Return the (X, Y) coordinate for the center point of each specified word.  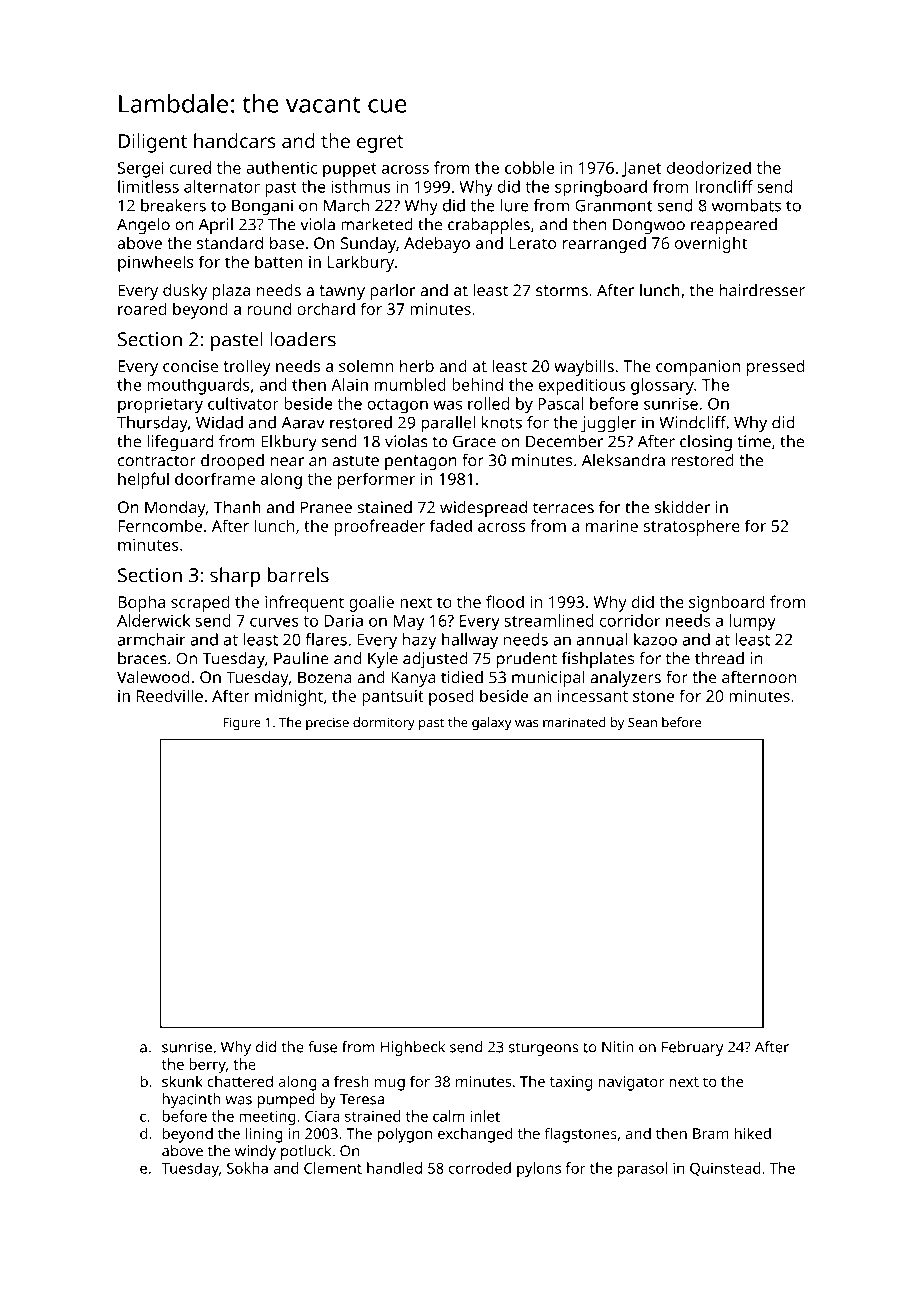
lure (515, 205)
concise (190, 366)
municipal (548, 679)
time (754, 441)
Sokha (247, 1168)
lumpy (752, 622)
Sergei (141, 170)
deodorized (709, 167)
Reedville (170, 695)
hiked (753, 1133)
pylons (539, 1169)
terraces (563, 508)
